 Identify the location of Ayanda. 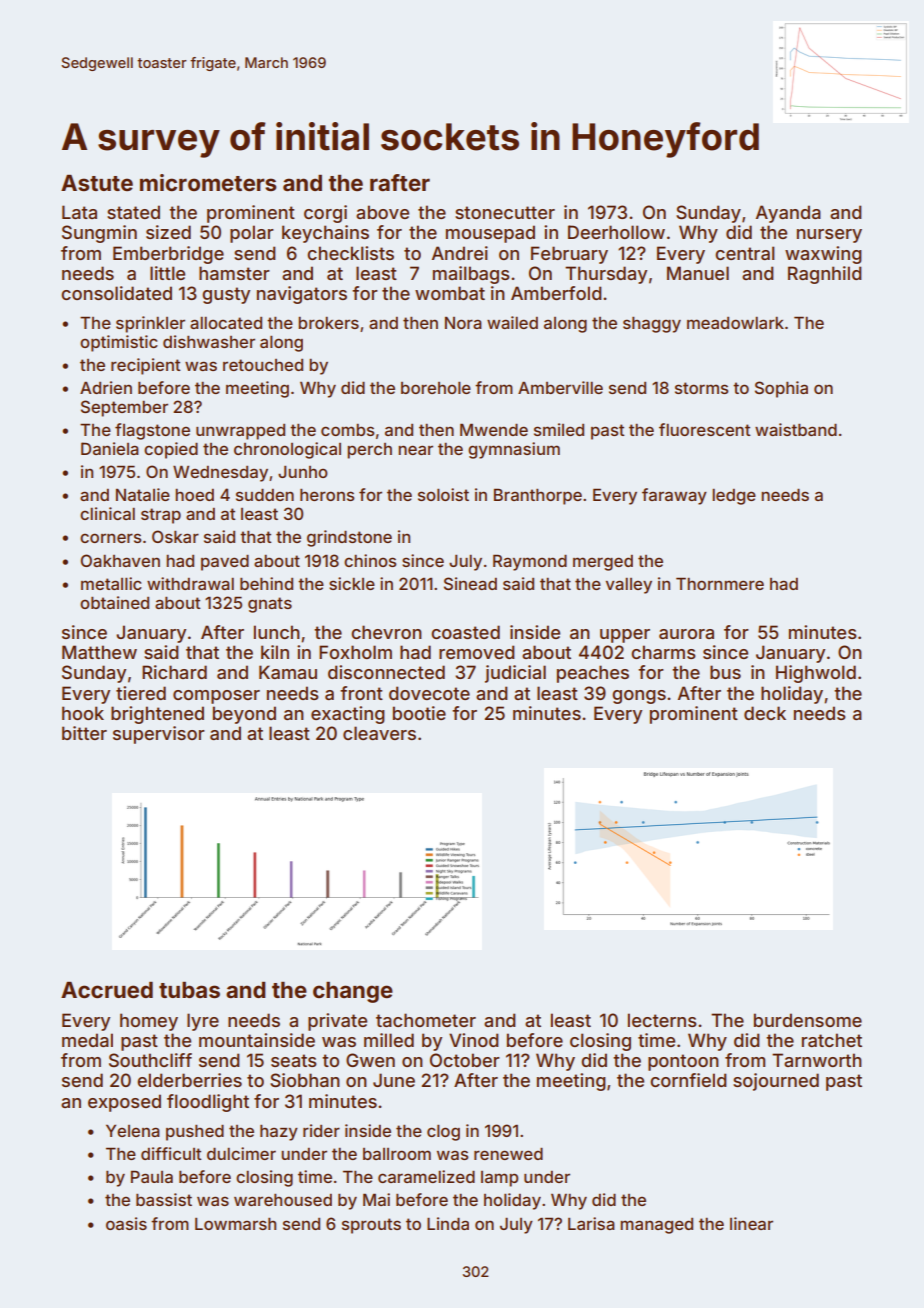
(788, 214).
